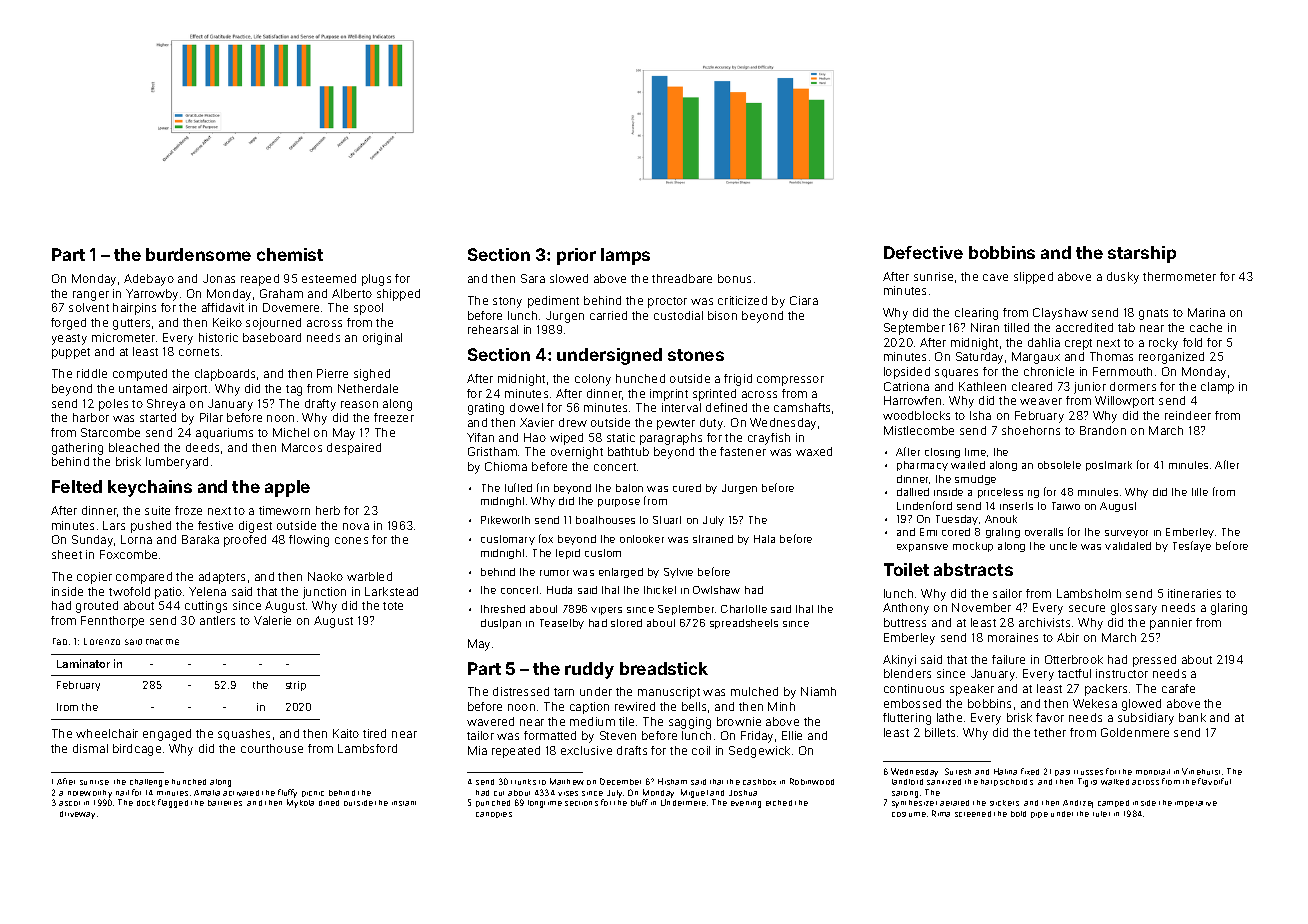  What do you see at coordinates (764, 539) in the screenshot?
I see `Hala` at bounding box center [764, 539].
